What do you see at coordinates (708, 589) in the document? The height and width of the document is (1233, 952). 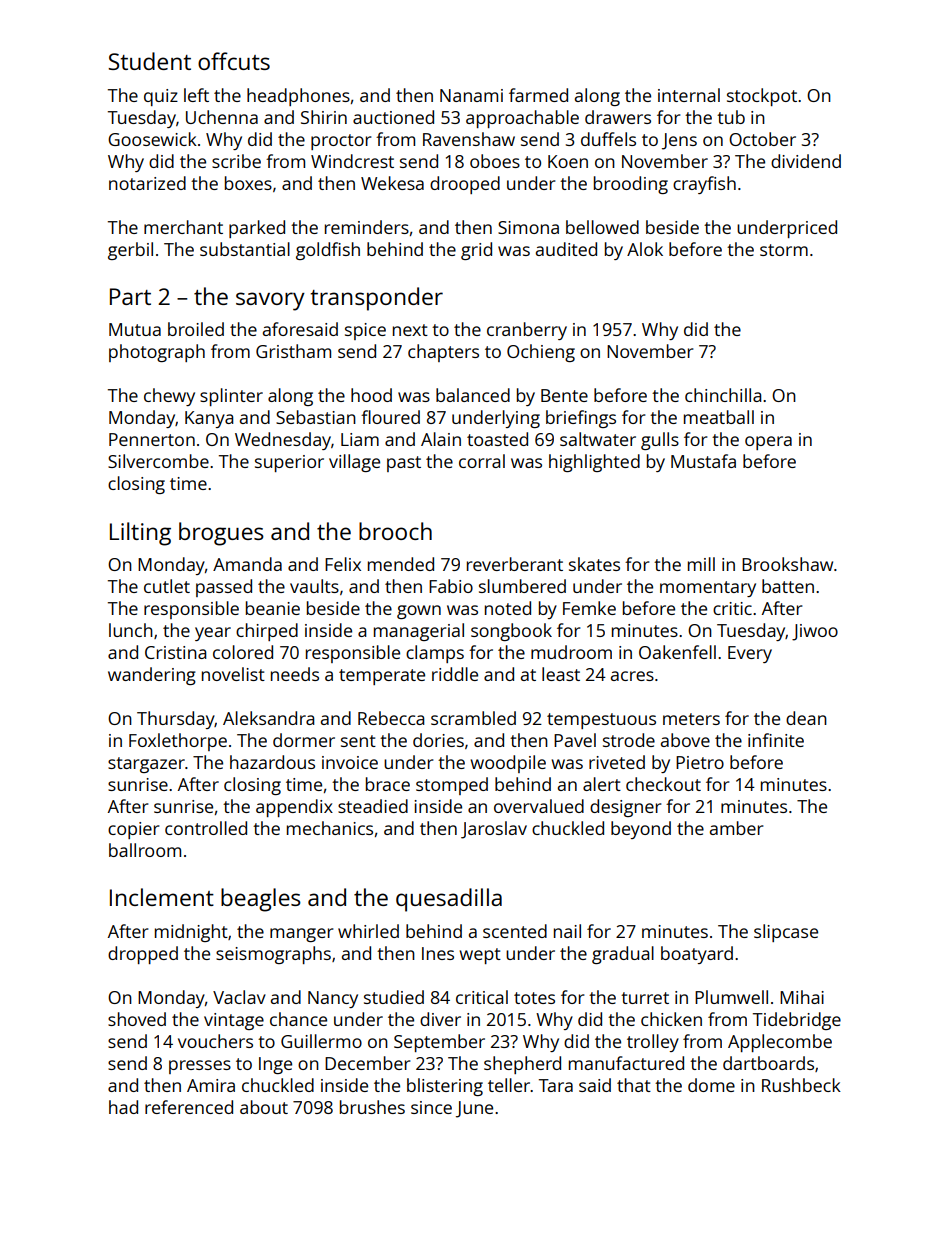 I see `momentary` at bounding box center [708, 589].
